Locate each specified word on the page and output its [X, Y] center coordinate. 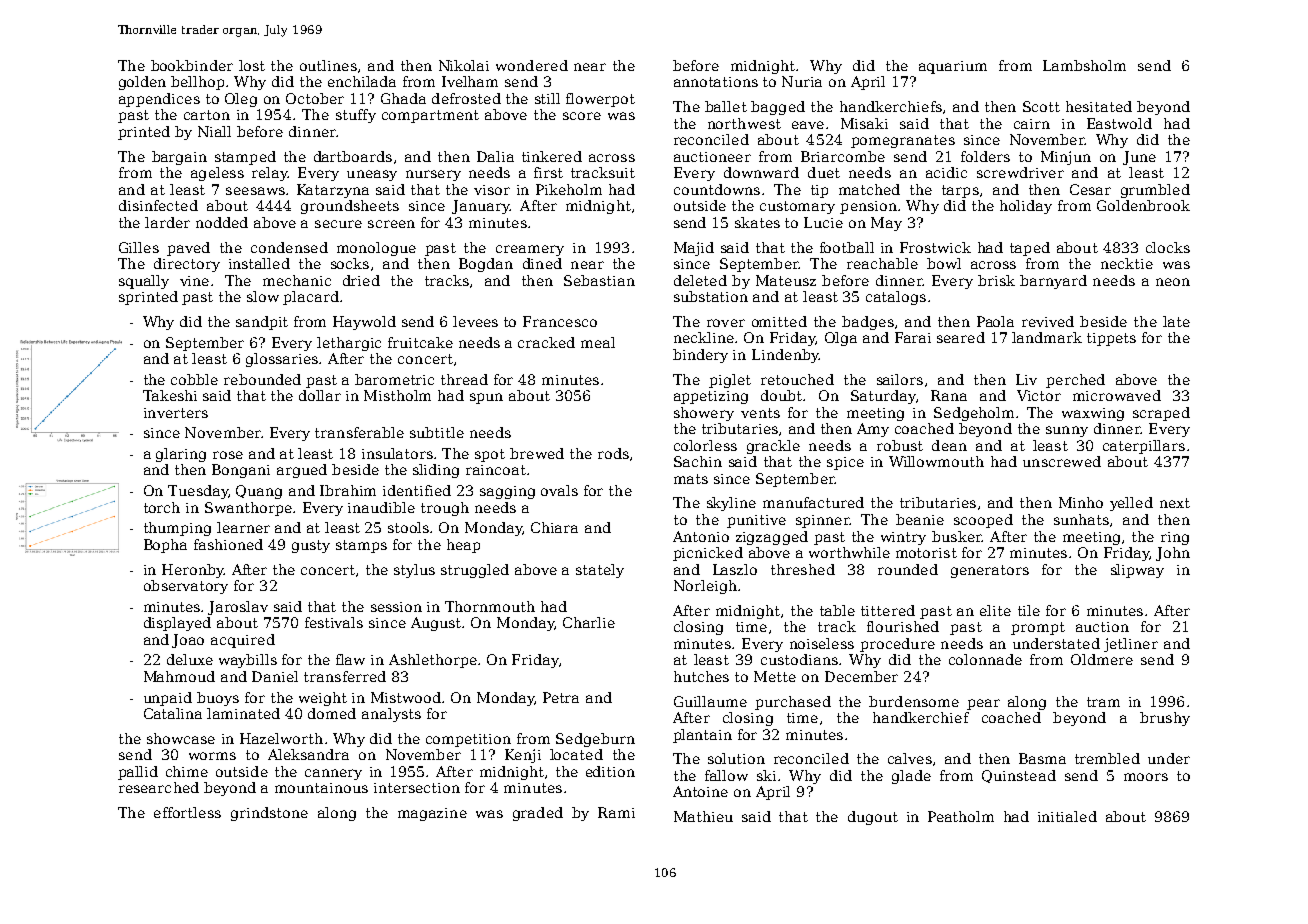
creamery [530, 250]
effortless [187, 812]
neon [1173, 282]
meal [598, 342]
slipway [1137, 571]
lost [252, 65]
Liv [1026, 379]
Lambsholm [1084, 65]
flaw [350, 659]
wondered [532, 65]
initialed [1067, 816]
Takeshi [170, 395]
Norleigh [705, 587]
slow [263, 296]
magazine [432, 814]
